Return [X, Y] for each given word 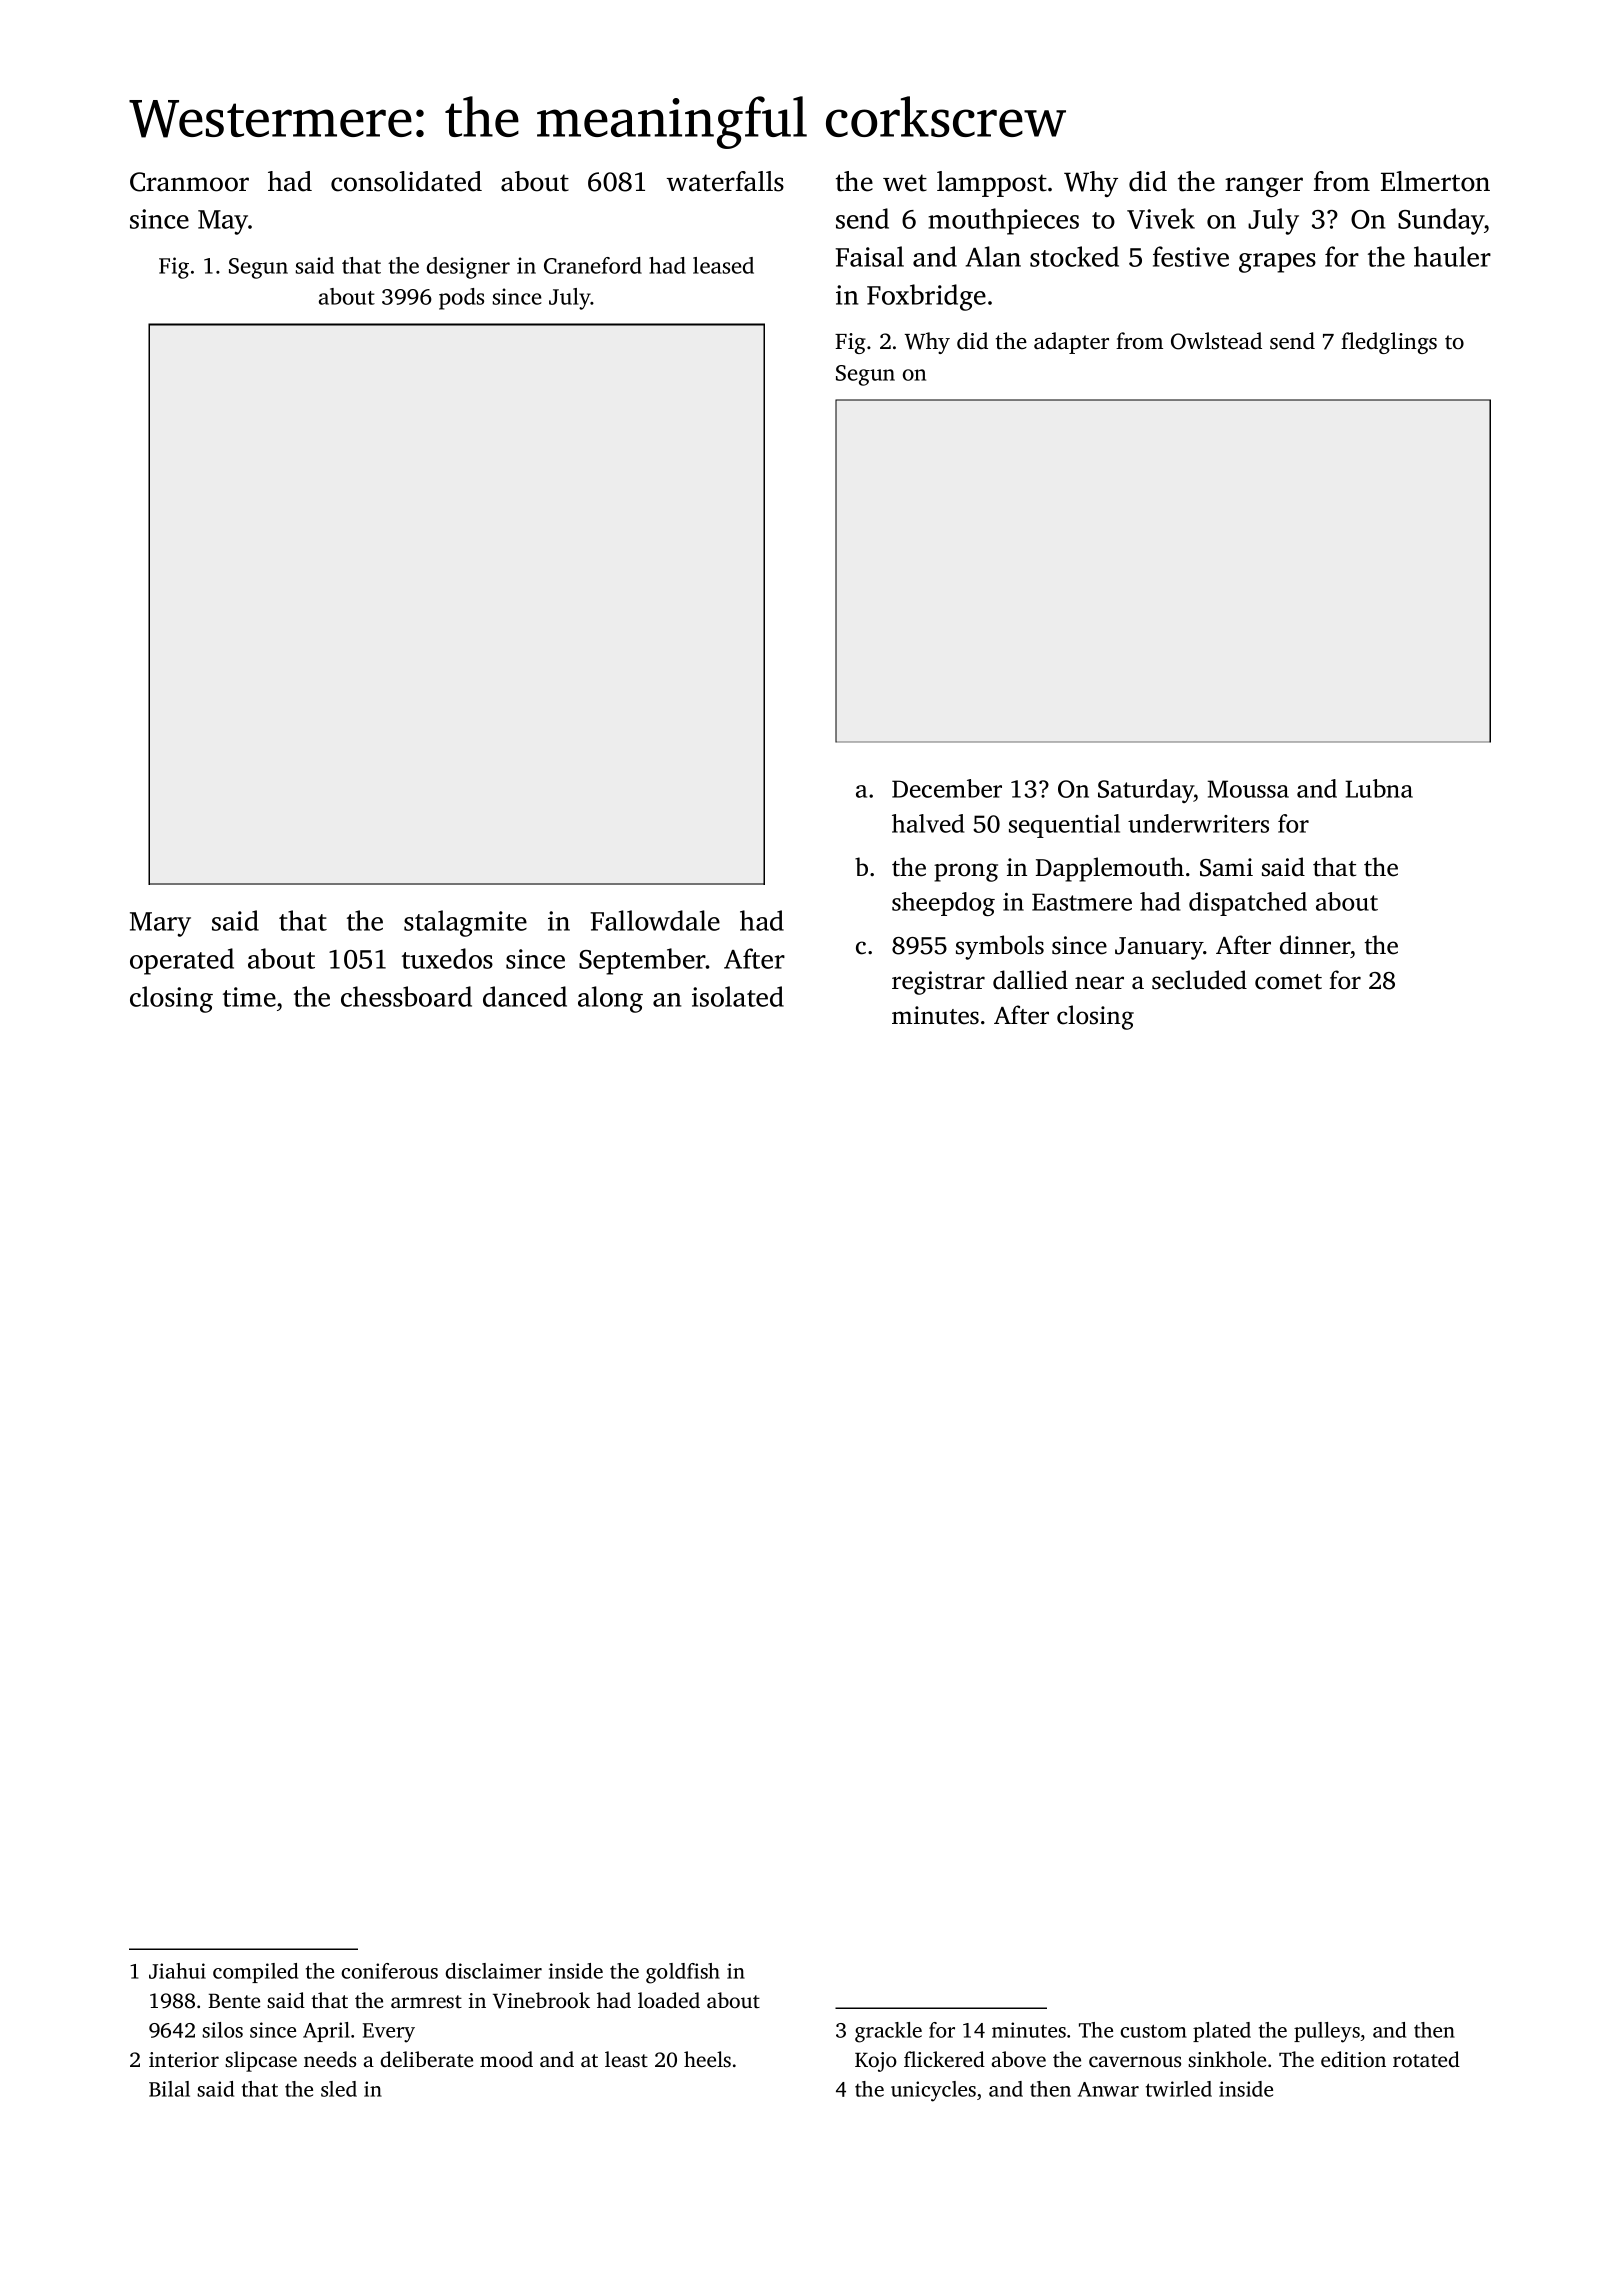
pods [461, 299]
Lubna [1379, 788]
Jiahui [177, 1971]
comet [1288, 982]
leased [723, 265]
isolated [738, 996]
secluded [1199, 980]
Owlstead [1216, 341]
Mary [160, 924]
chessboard [406, 996]
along [610, 999]
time [249, 997]
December [947, 788]
